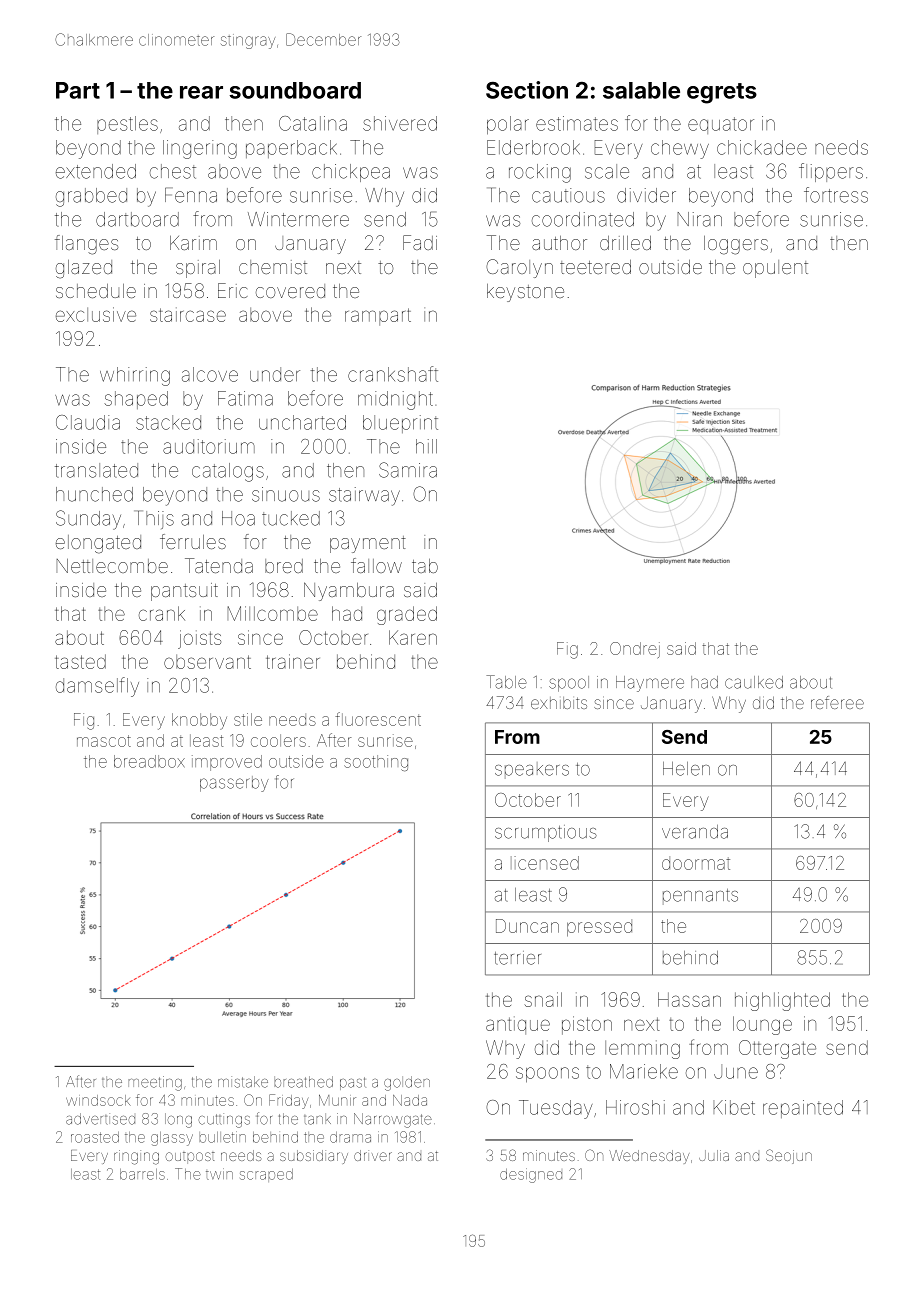  I want to click on Helen, so click(686, 769).
